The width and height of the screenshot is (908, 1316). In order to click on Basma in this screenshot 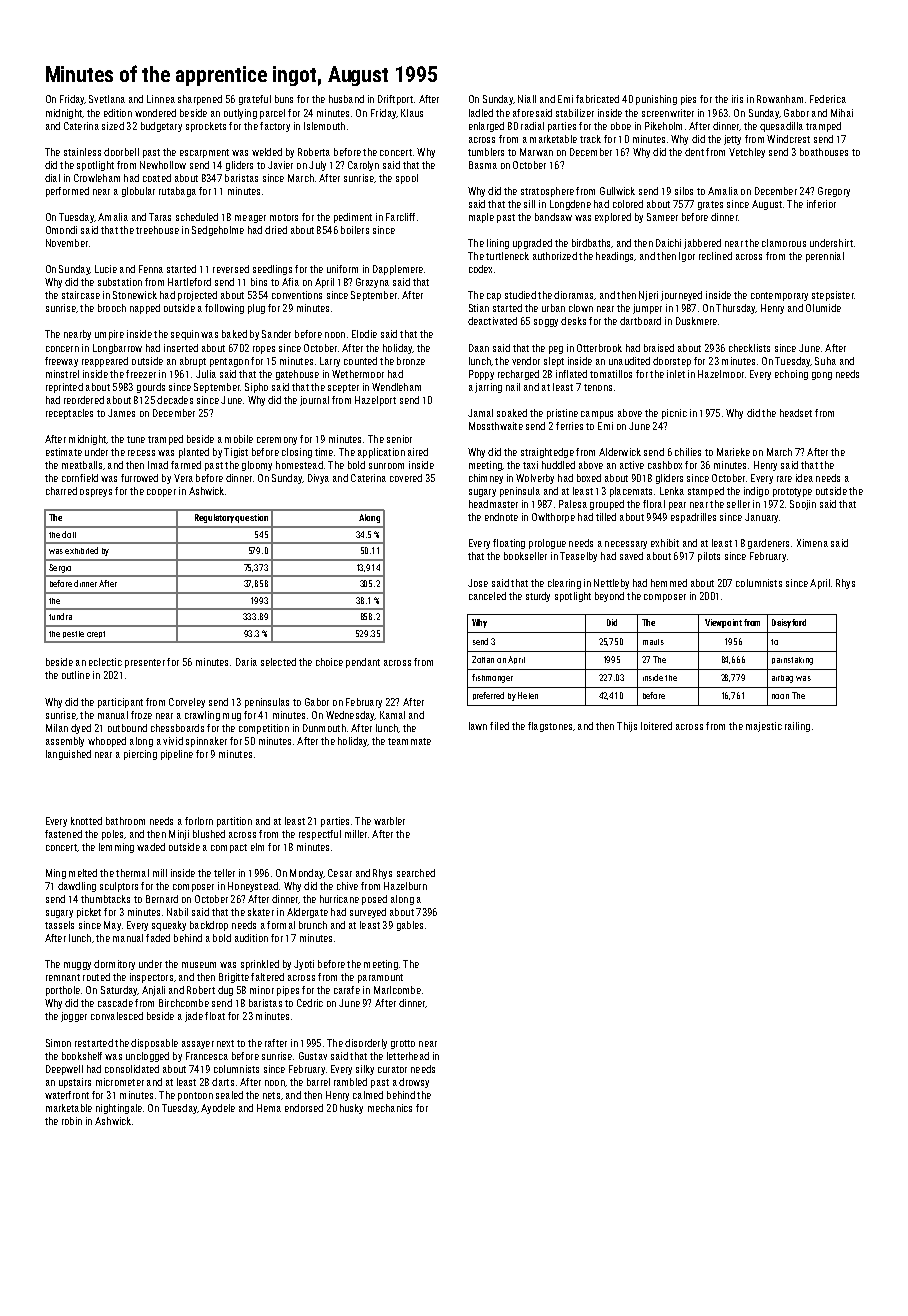, I will do `click(483, 165)`.
